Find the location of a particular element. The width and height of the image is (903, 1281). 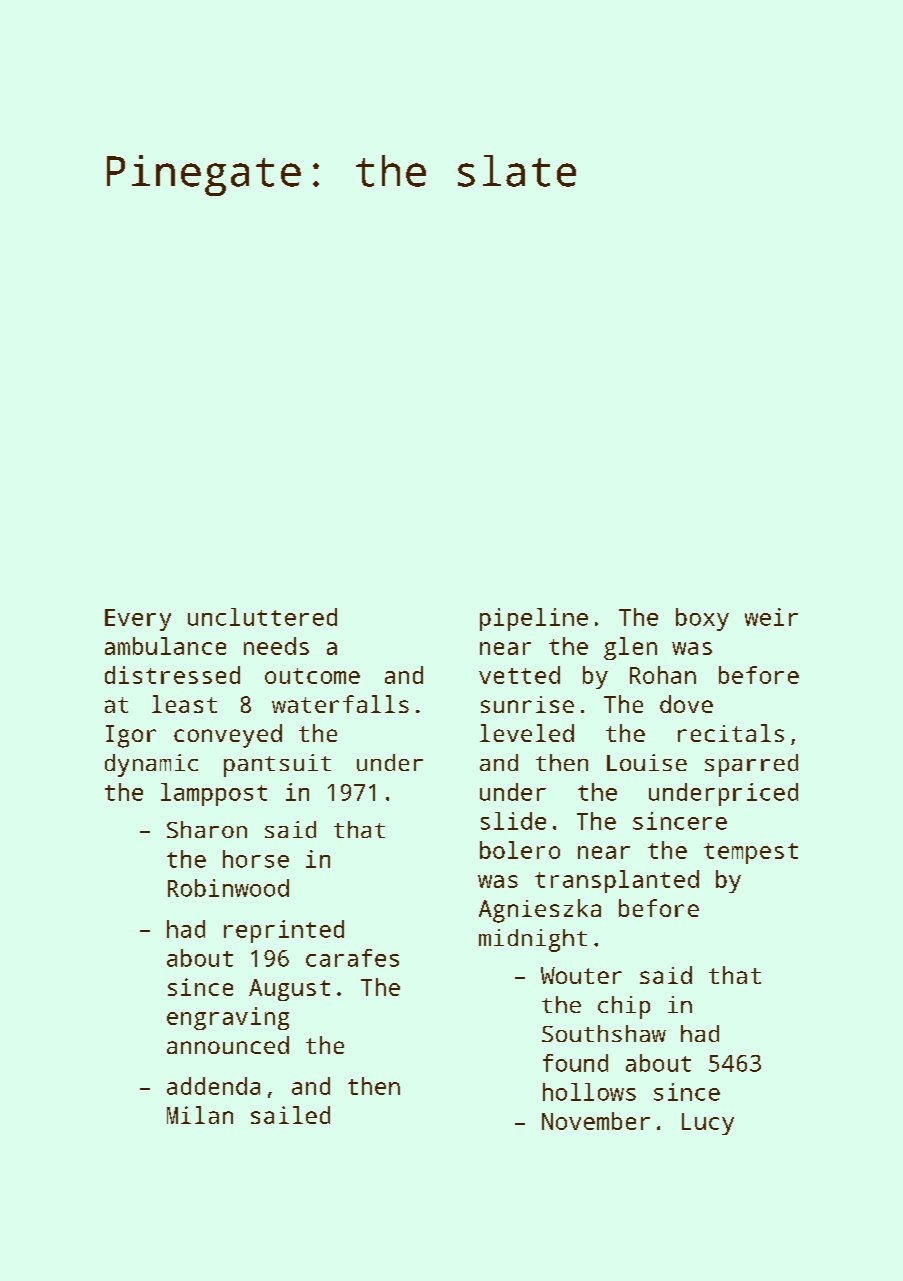

Lucy is located at coordinates (708, 1124).
